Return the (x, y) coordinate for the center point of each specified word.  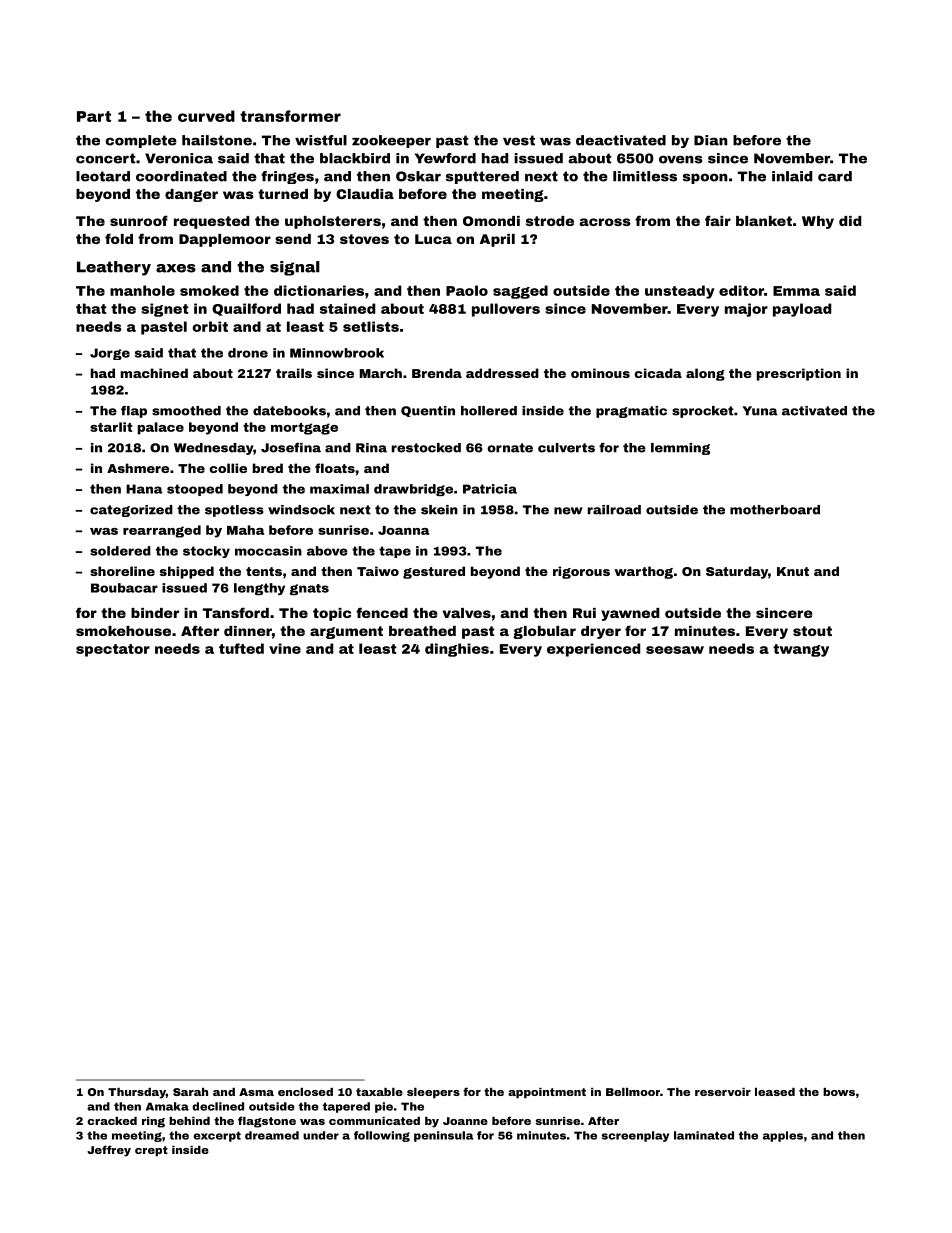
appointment (547, 1093)
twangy (801, 650)
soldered (120, 551)
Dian (711, 140)
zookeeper (391, 141)
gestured (434, 572)
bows (839, 1092)
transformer (290, 116)
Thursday (137, 1093)
